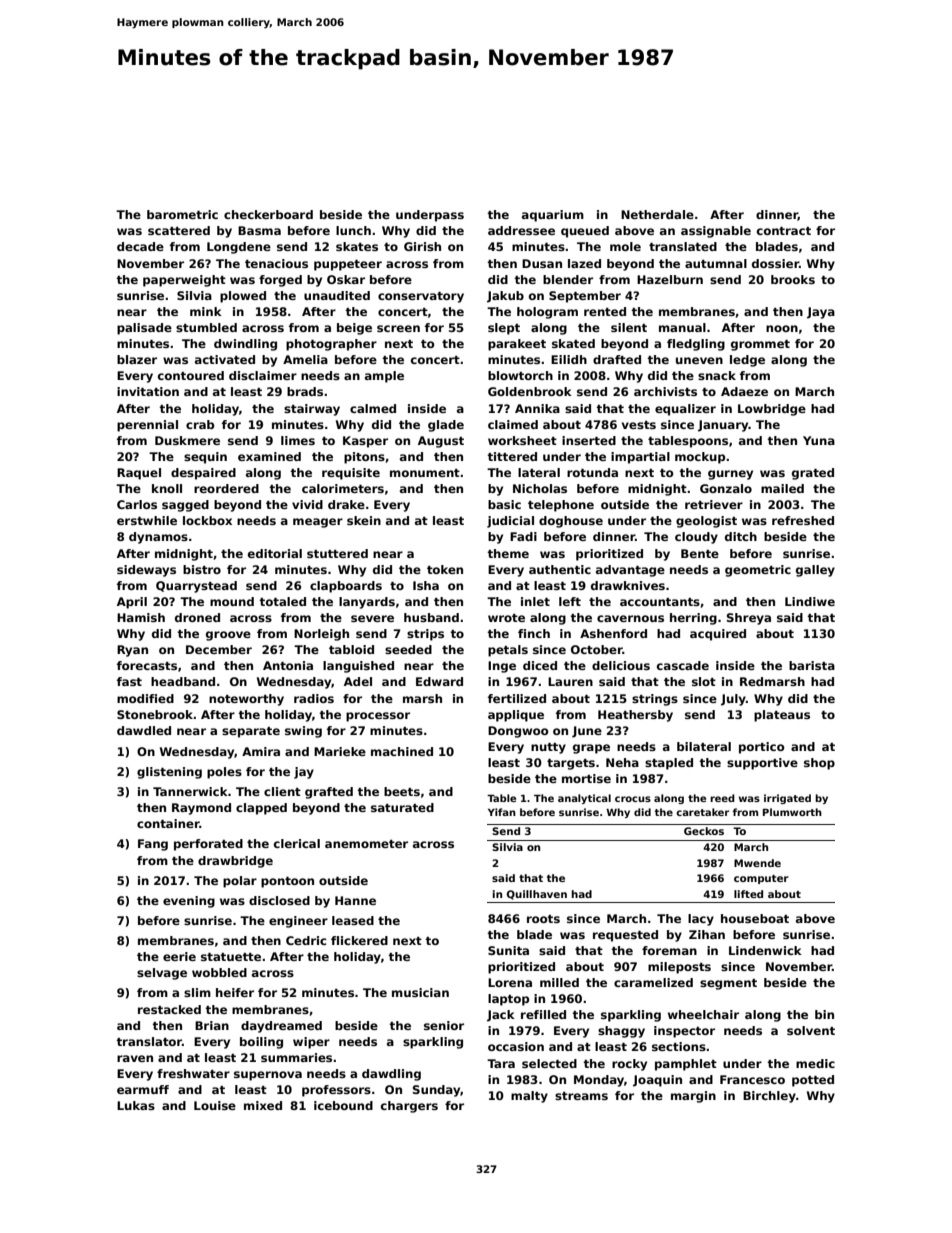  I want to click on Raquel, so click(139, 474).
